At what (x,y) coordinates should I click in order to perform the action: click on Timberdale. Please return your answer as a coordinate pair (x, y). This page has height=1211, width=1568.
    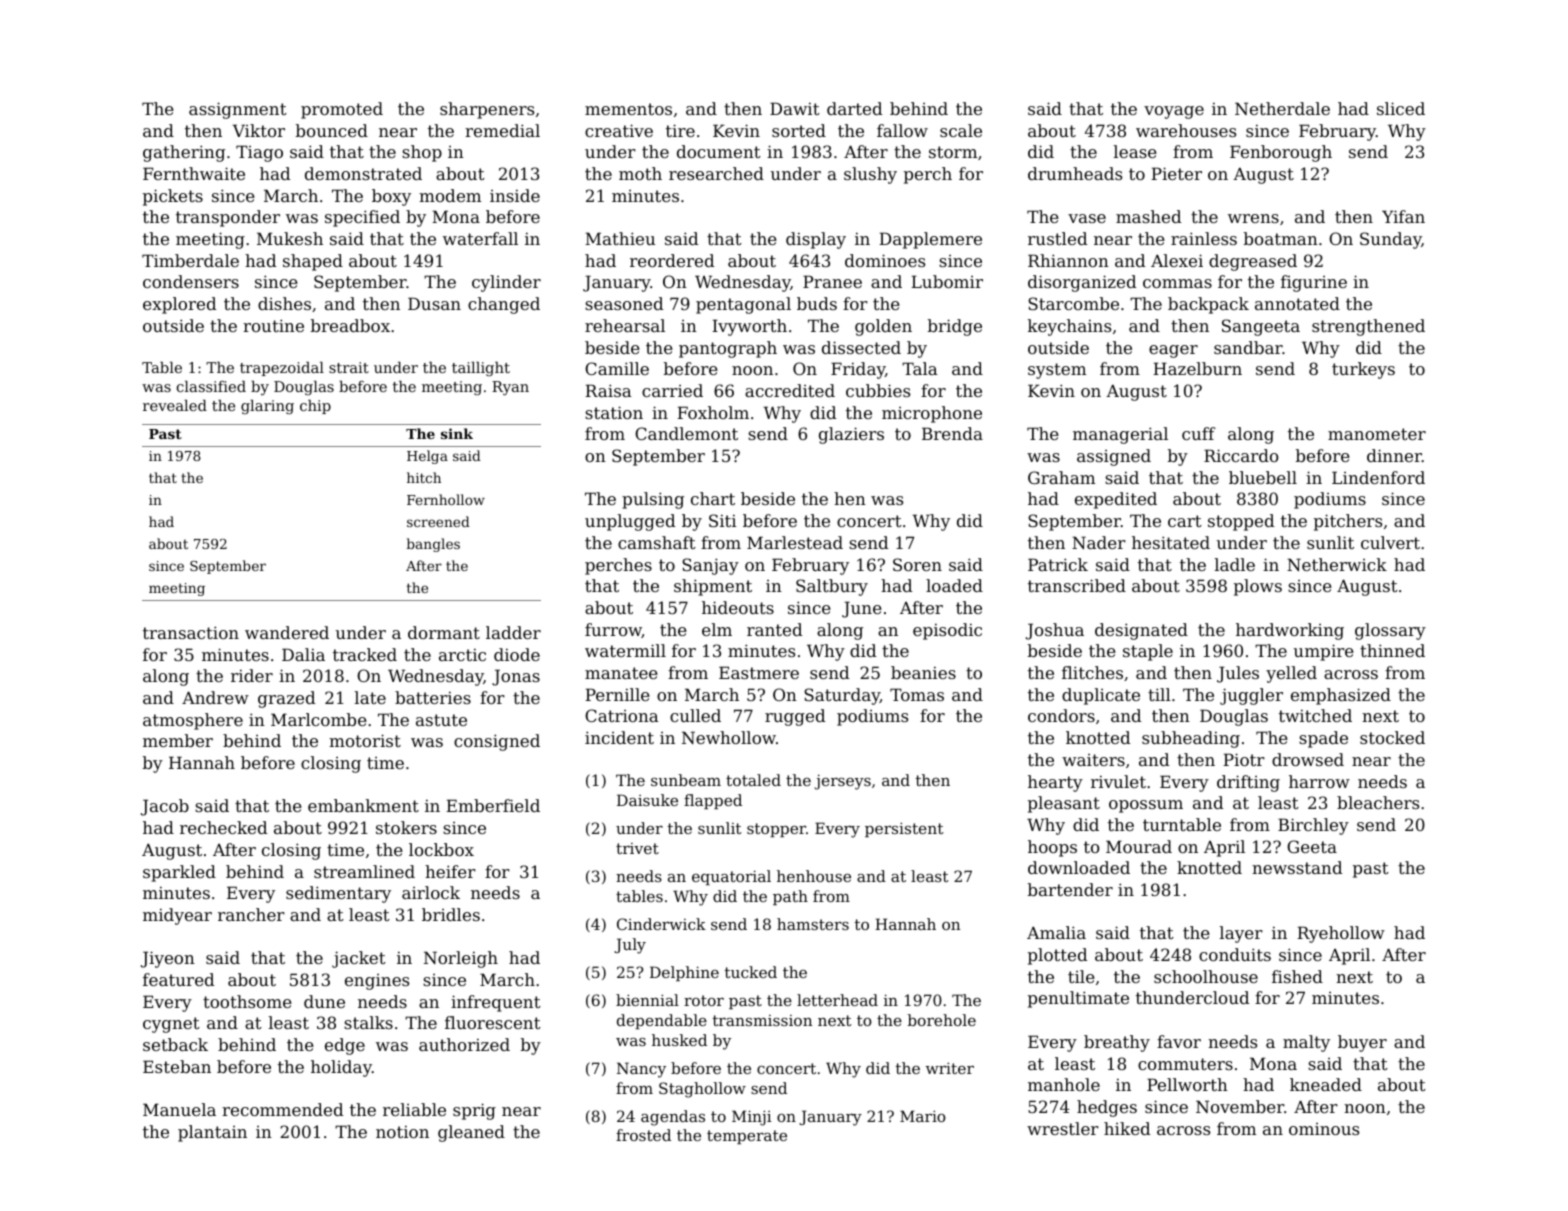
    Looking at the image, I should click on (190, 260).
